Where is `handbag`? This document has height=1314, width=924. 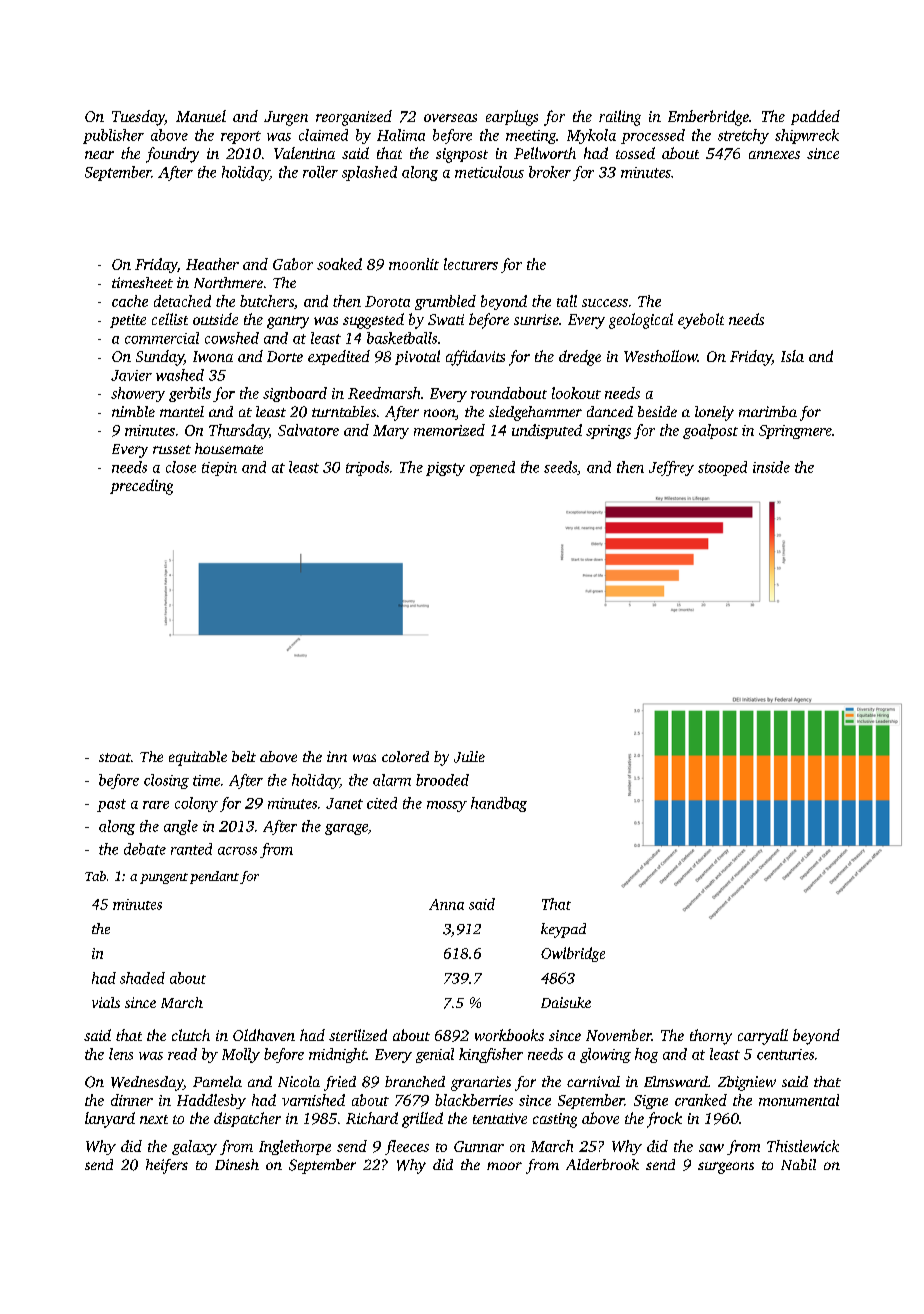 handbag is located at coordinates (499, 804).
